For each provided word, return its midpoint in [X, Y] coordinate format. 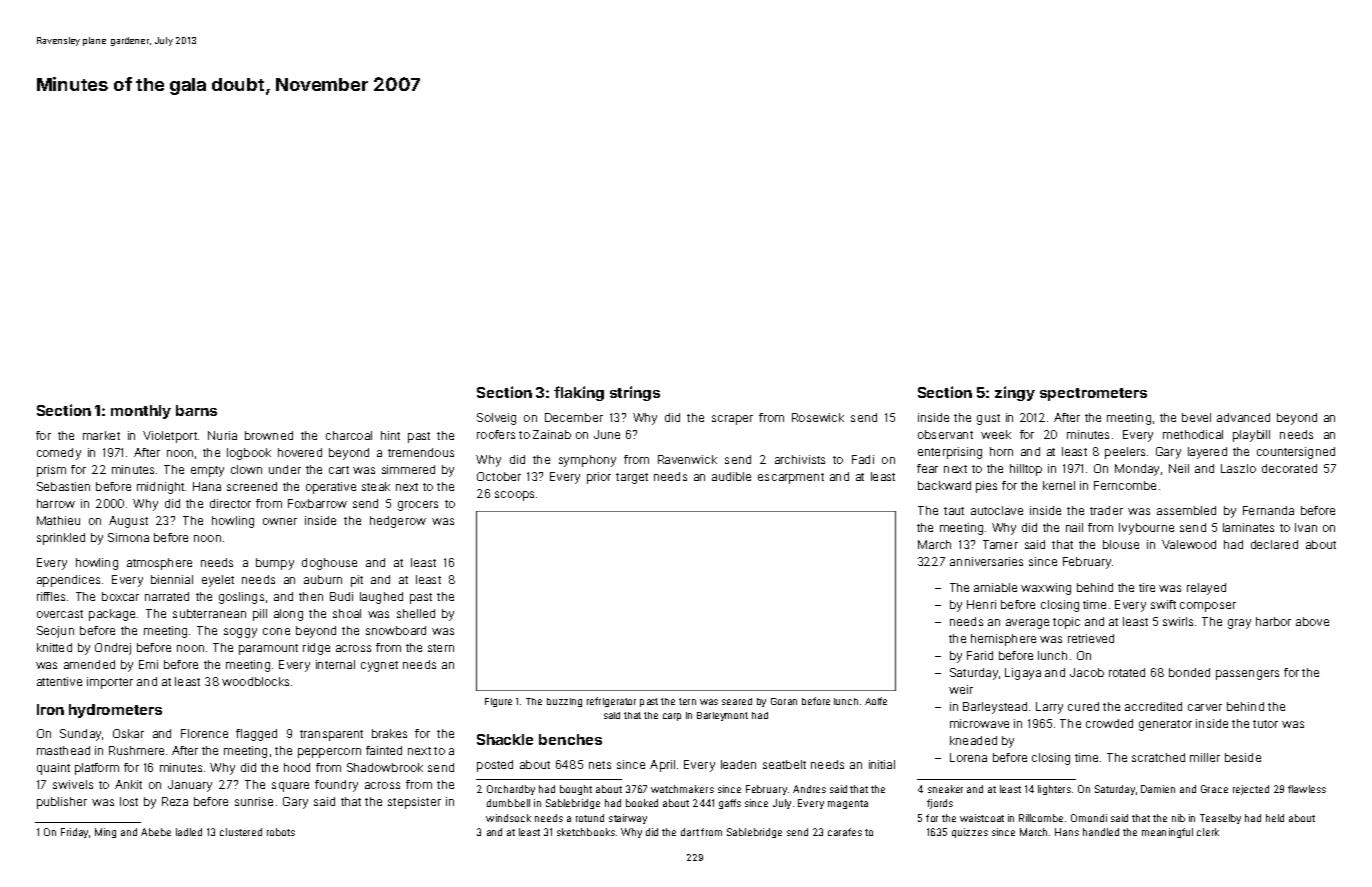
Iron [50, 709]
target [632, 478]
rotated [1127, 672]
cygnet [379, 666]
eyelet [218, 581]
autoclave [997, 510]
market [101, 435]
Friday [74, 833]
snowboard [396, 630]
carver [1205, 707]
